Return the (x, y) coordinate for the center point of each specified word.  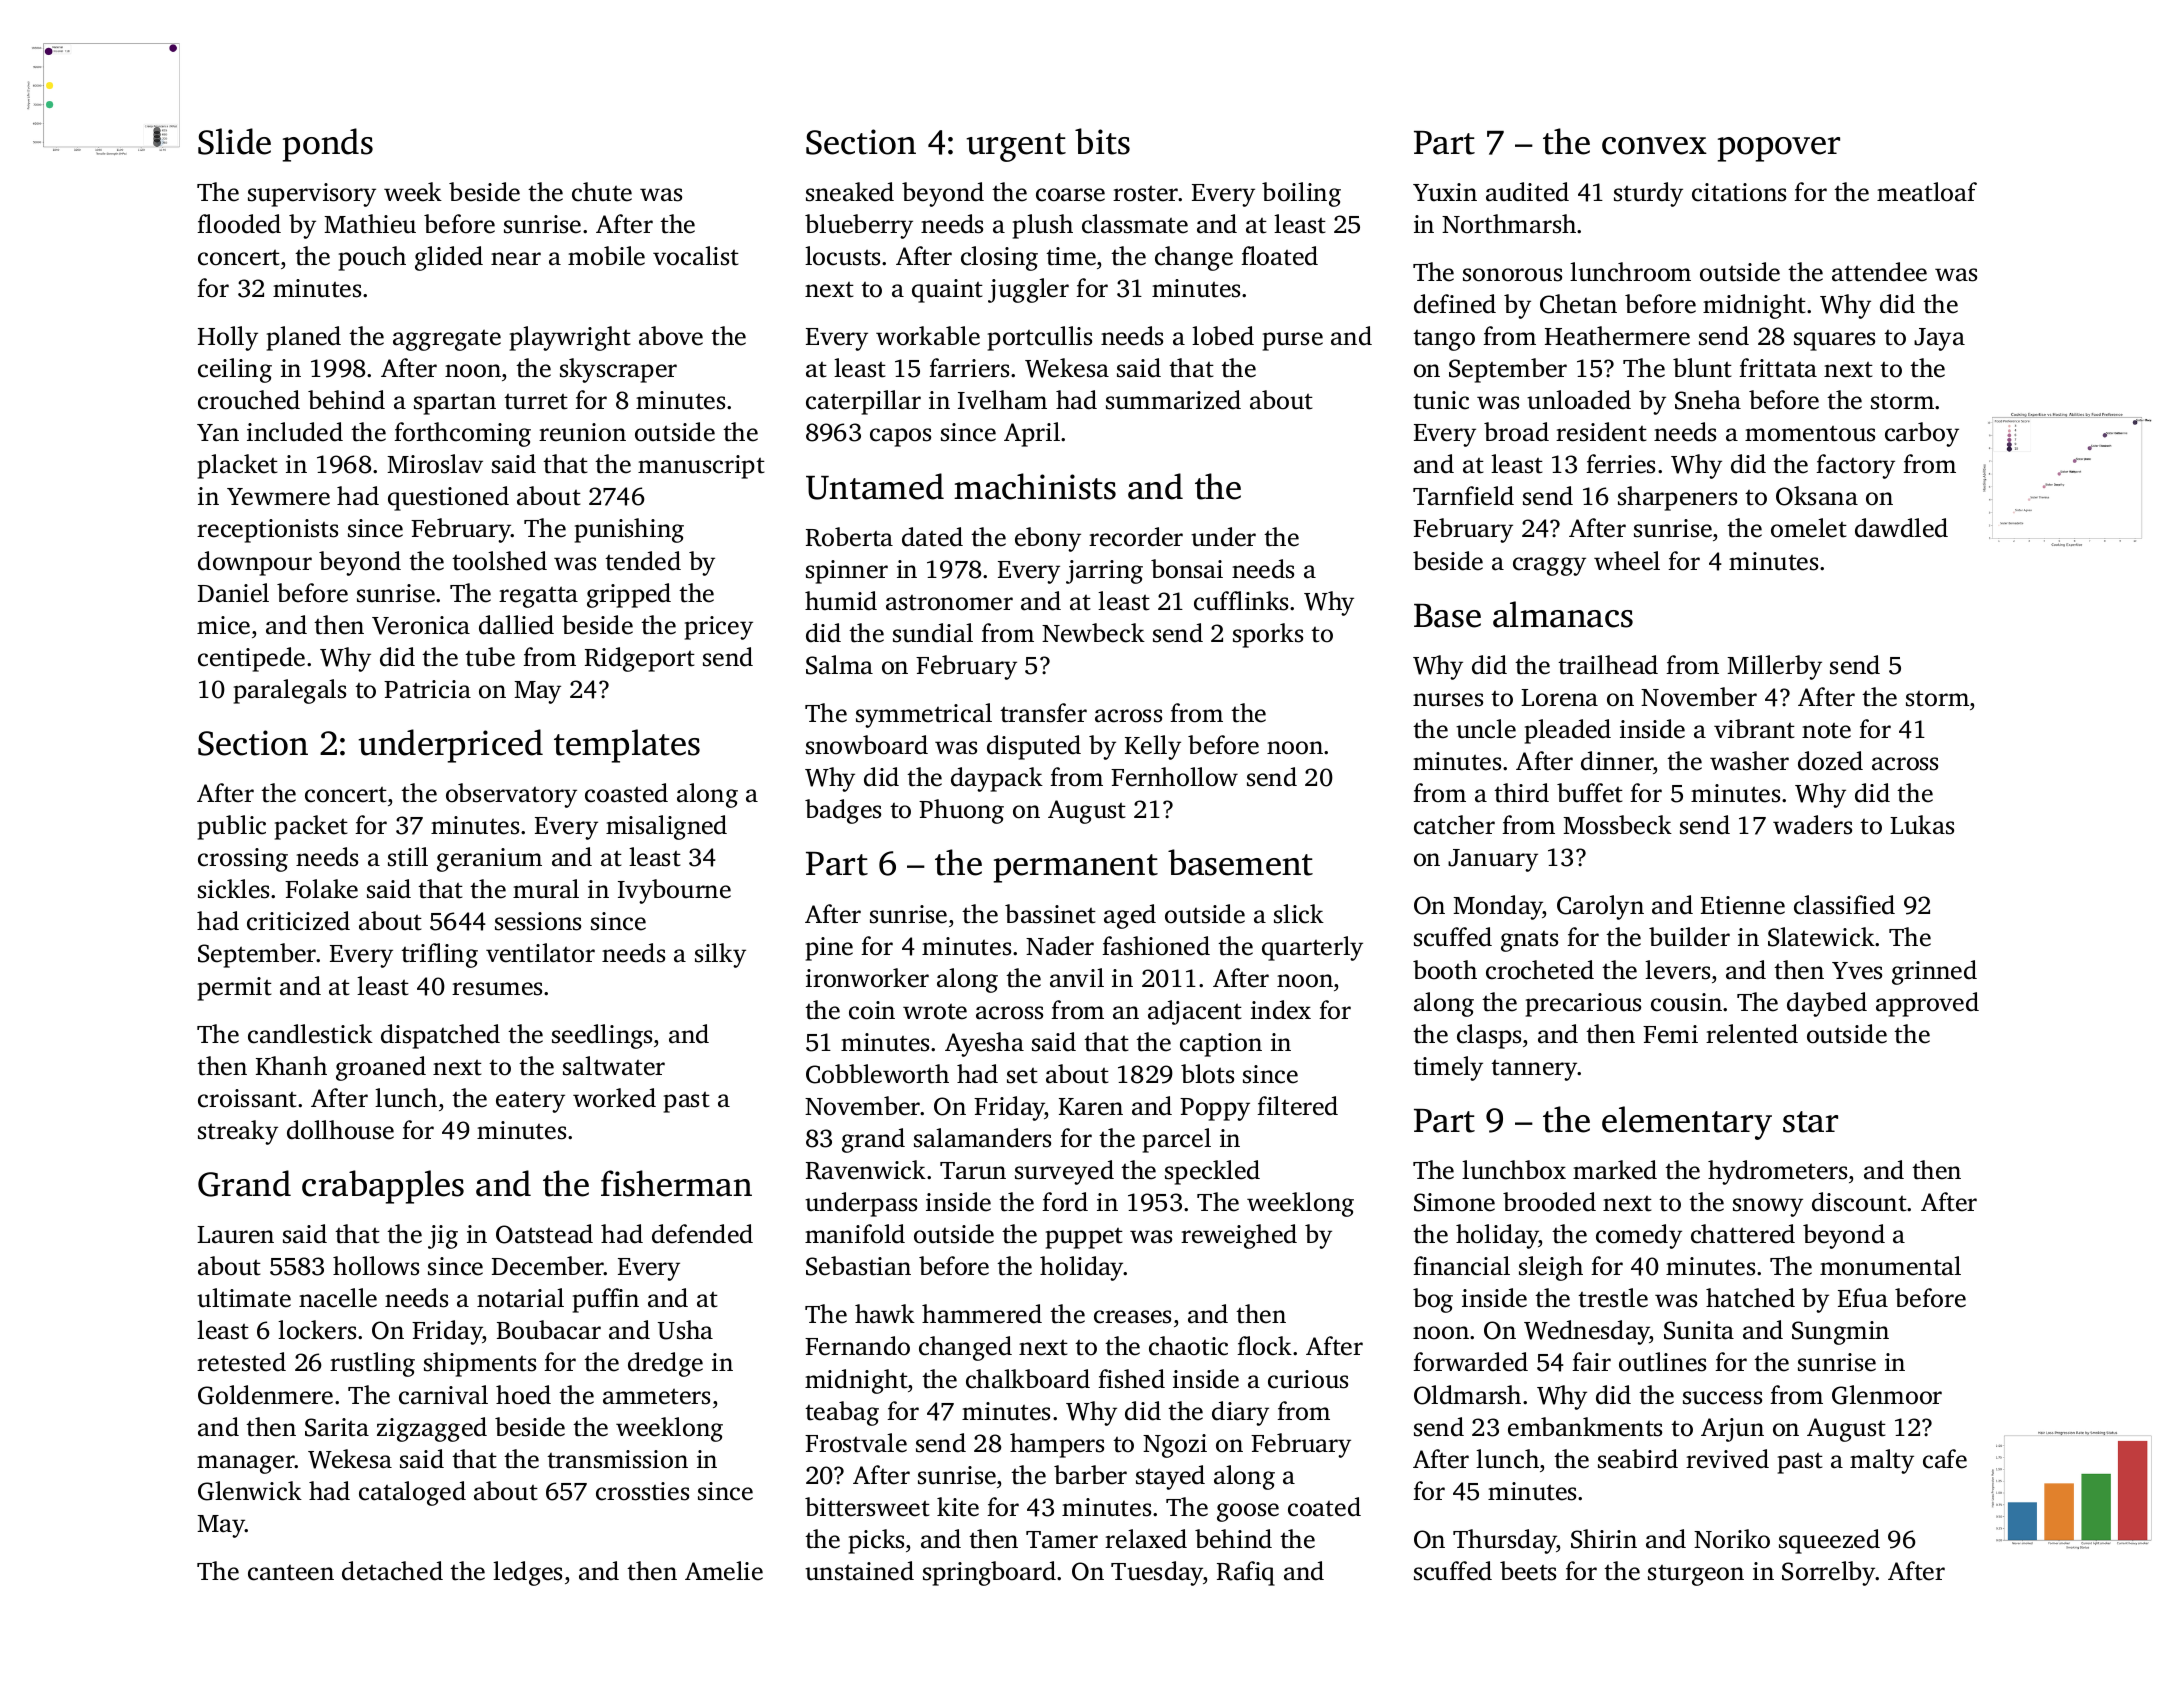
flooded (239, 224)
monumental (1890, 1266)
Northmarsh (1509, 224)
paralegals (290, 691)
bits (1102, 141)
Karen (1091, 1107)
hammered (982, 1314)
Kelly (1153, 747)
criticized (298, 921)
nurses (1448, 700)
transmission (617, 1459)
